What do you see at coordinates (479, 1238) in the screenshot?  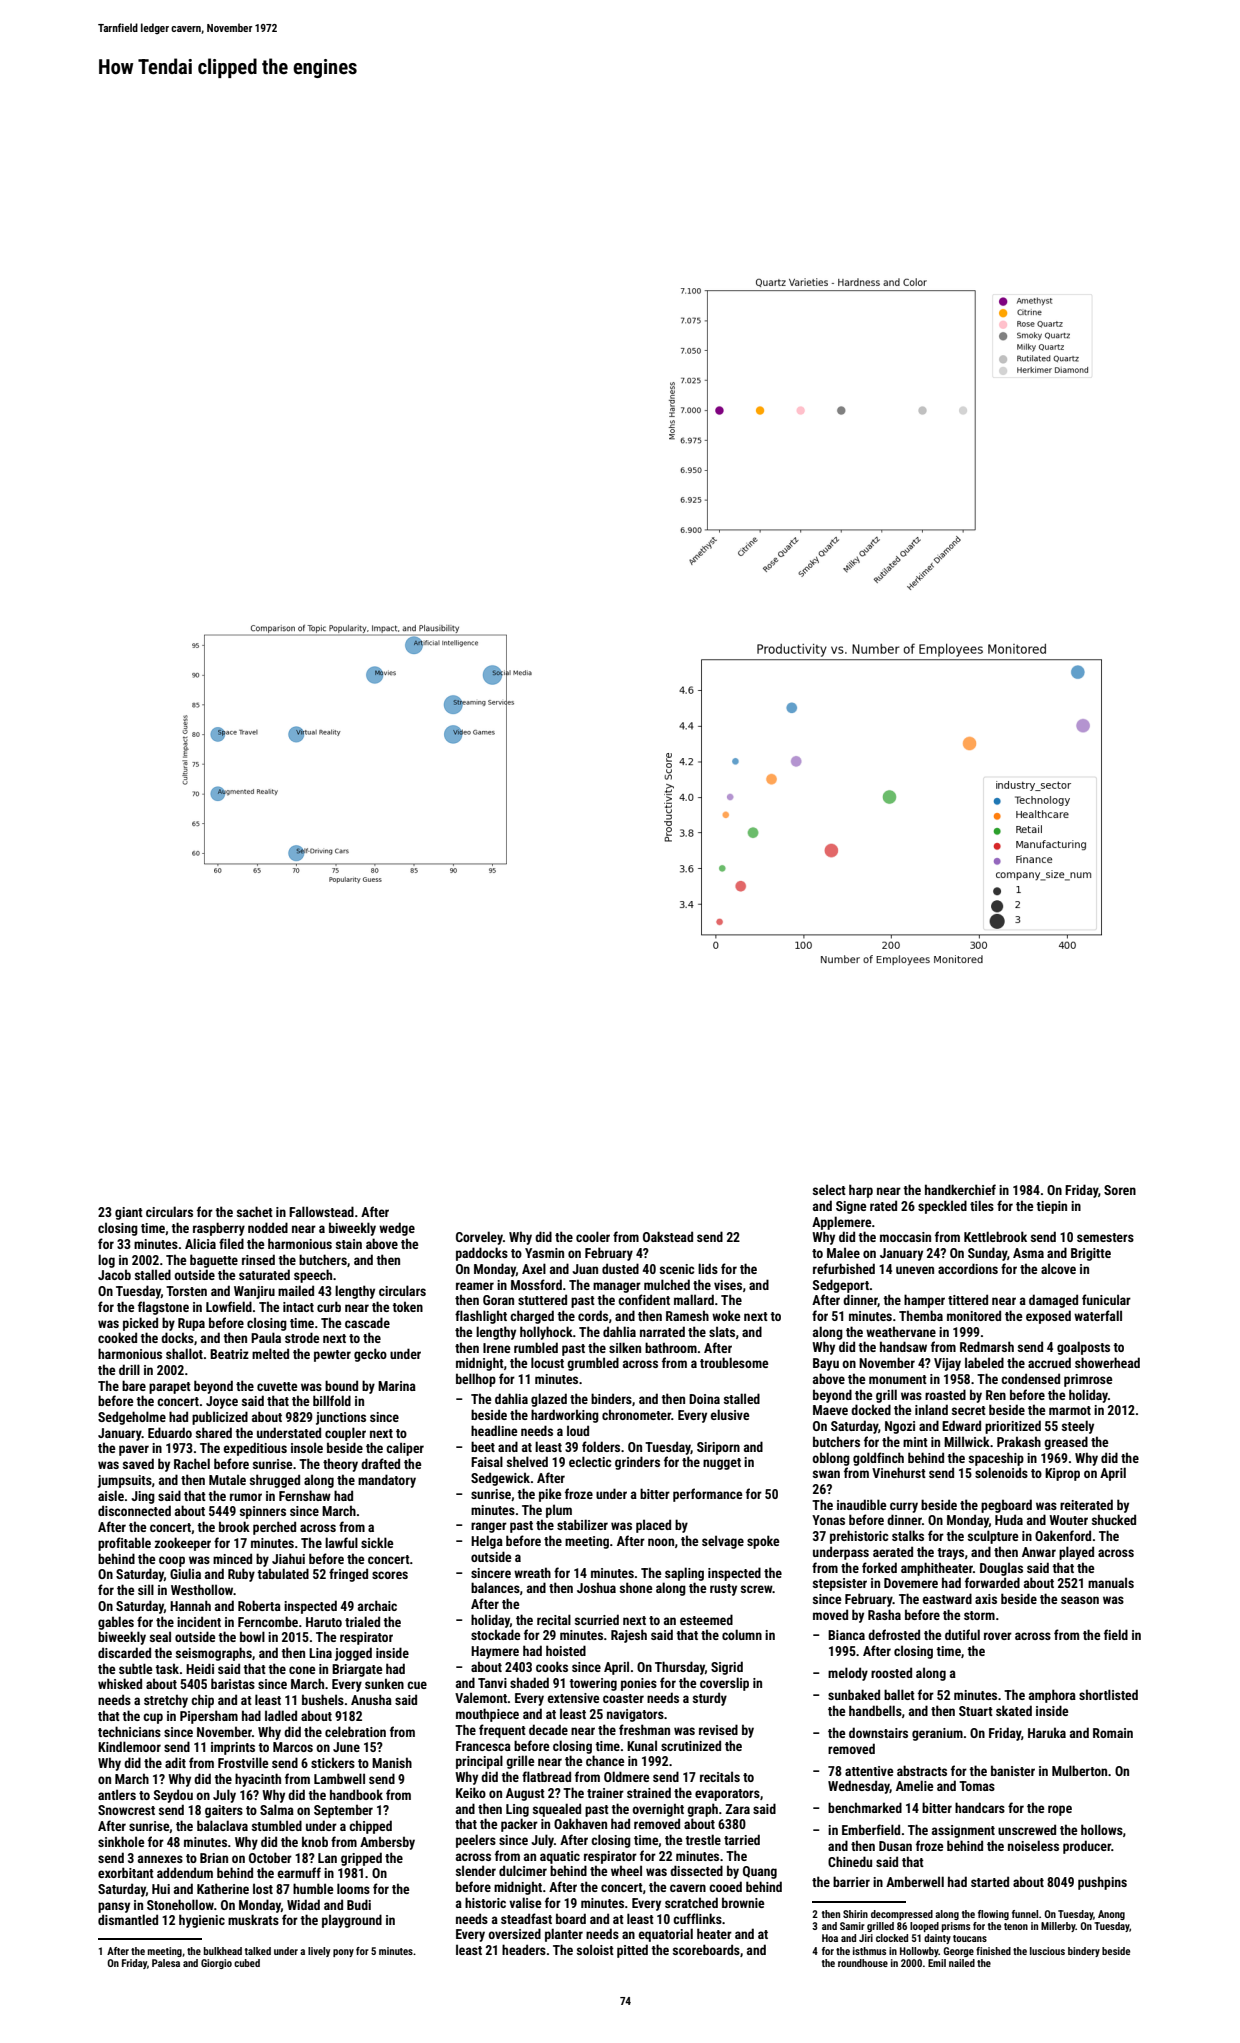 I see `Corveley` at bounding box center [479, 1238].
